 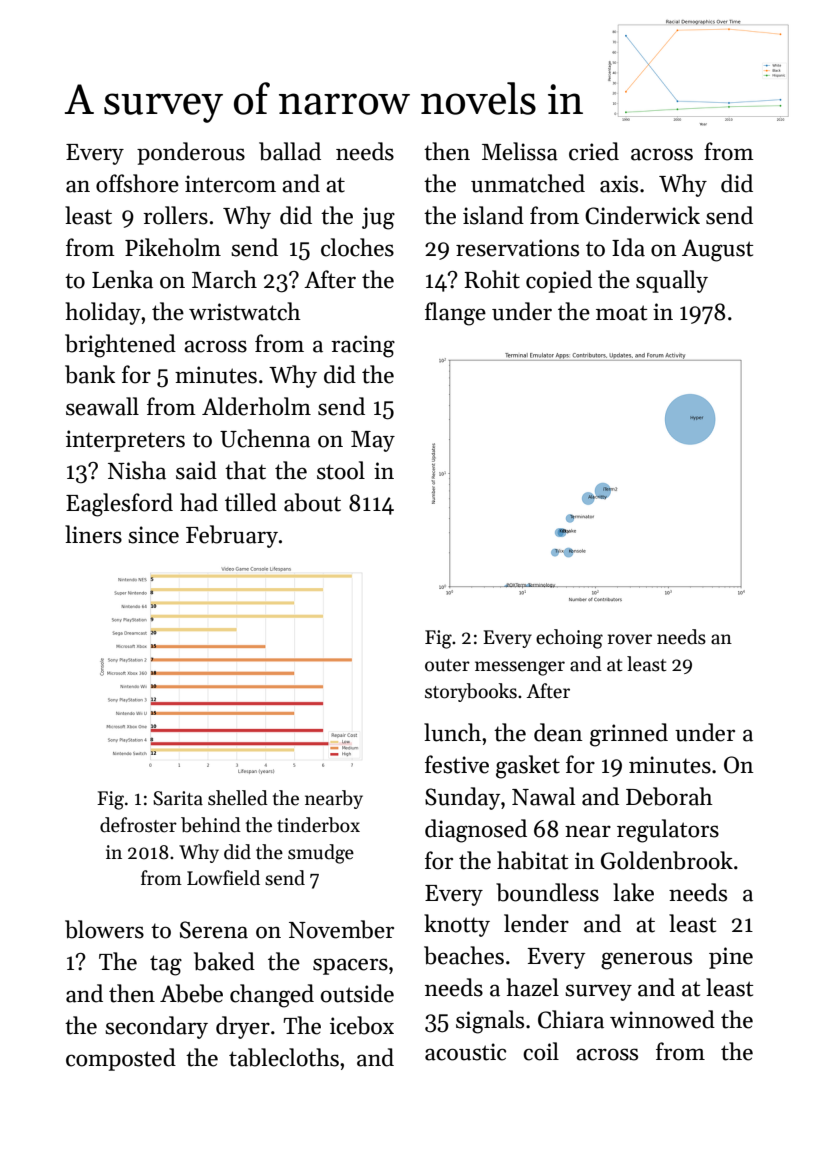 What do you see at coordinates (191, 153) in the screenshot?
I see `ponderous` at bounding box center [191, 153].
